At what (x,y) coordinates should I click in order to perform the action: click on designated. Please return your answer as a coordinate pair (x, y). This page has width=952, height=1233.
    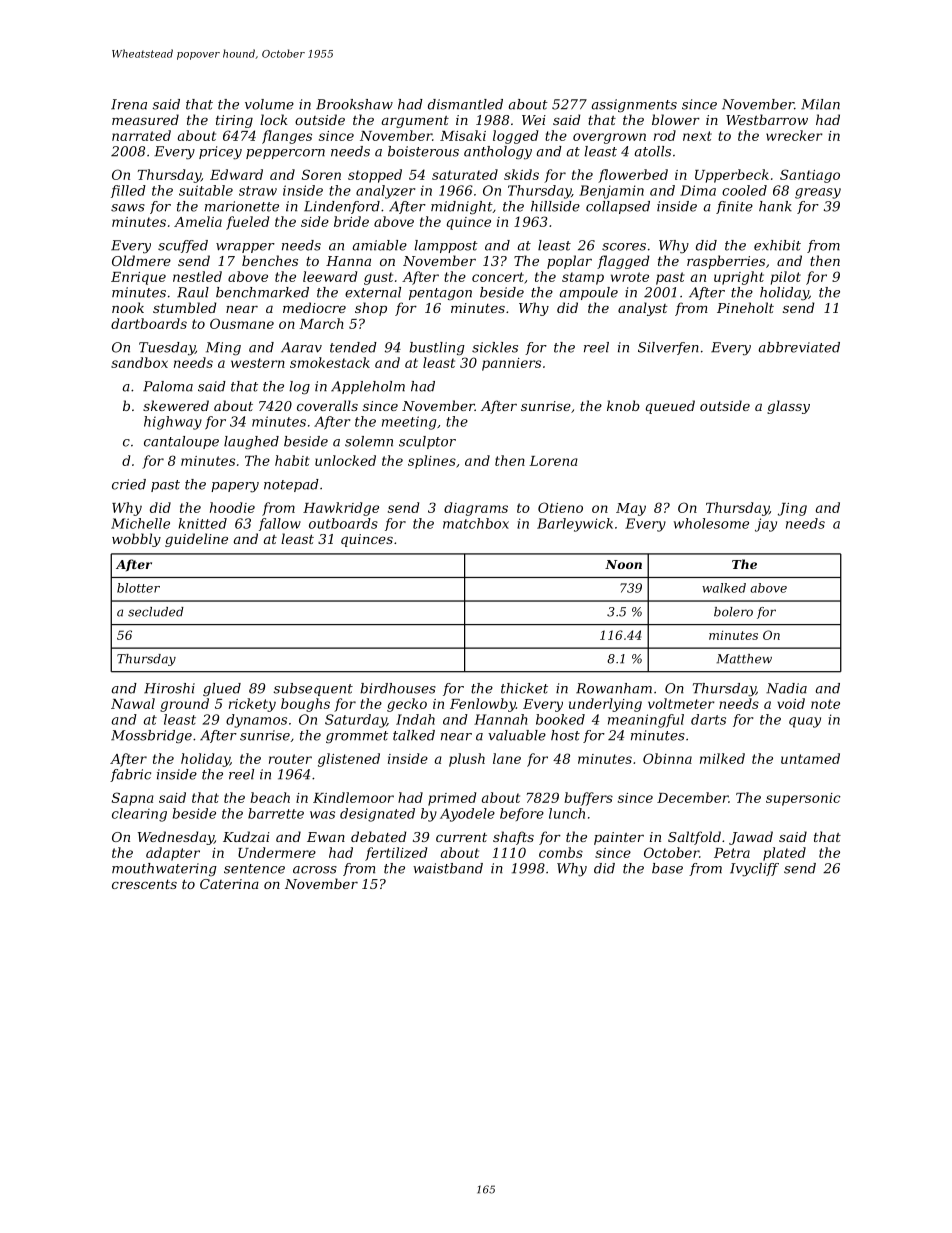
    Looking at the image, I should click on (377, 815).
